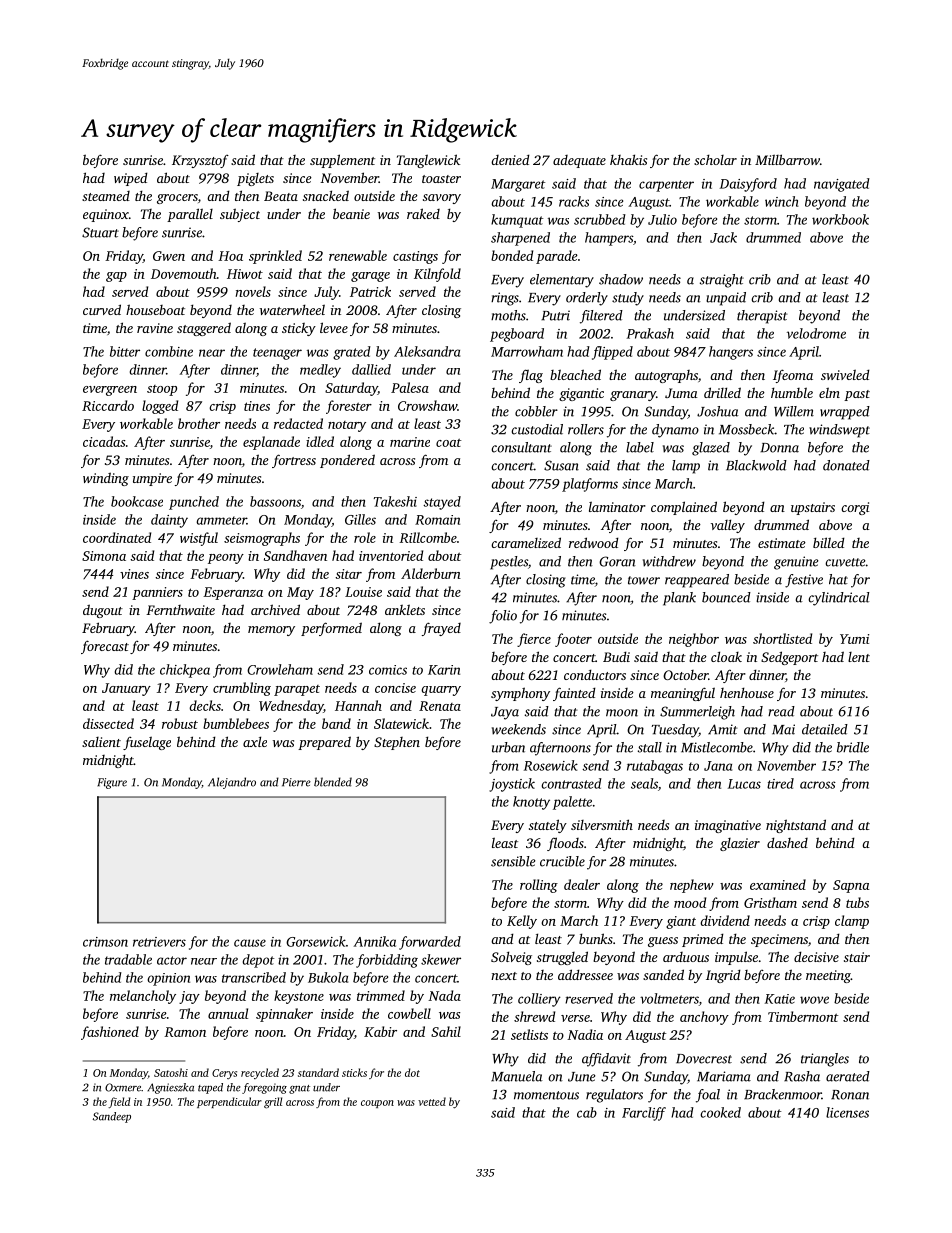 This document has width=952, height=1233. Describe the element at coordinates (796, 826) in the document. I see `nightstand` at that location.
